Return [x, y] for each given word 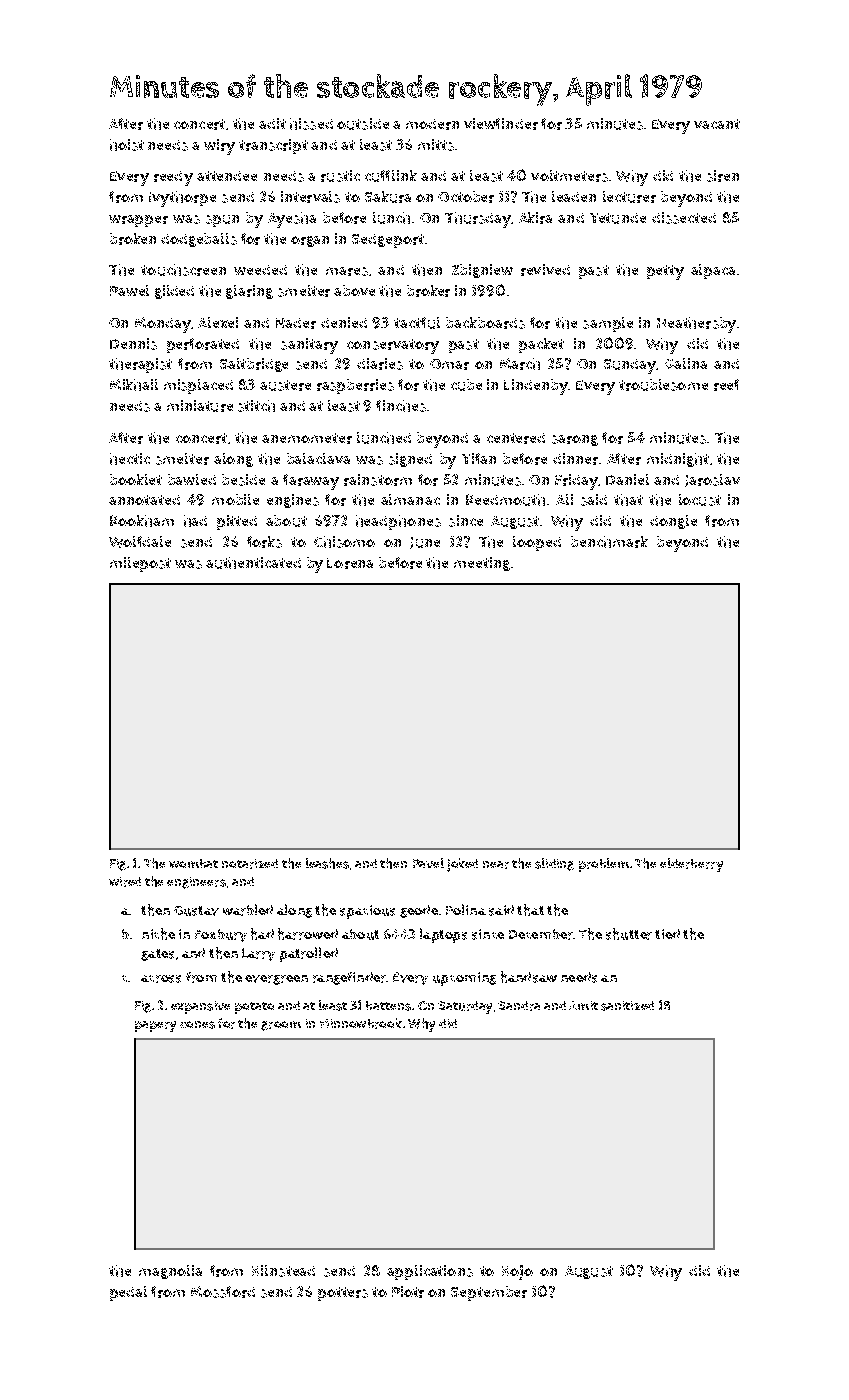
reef [726, 385]
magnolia [170, 1272]
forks [264, 542]
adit [272, 123]
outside [363, 124]
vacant [717, 124]
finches [401, 406]
